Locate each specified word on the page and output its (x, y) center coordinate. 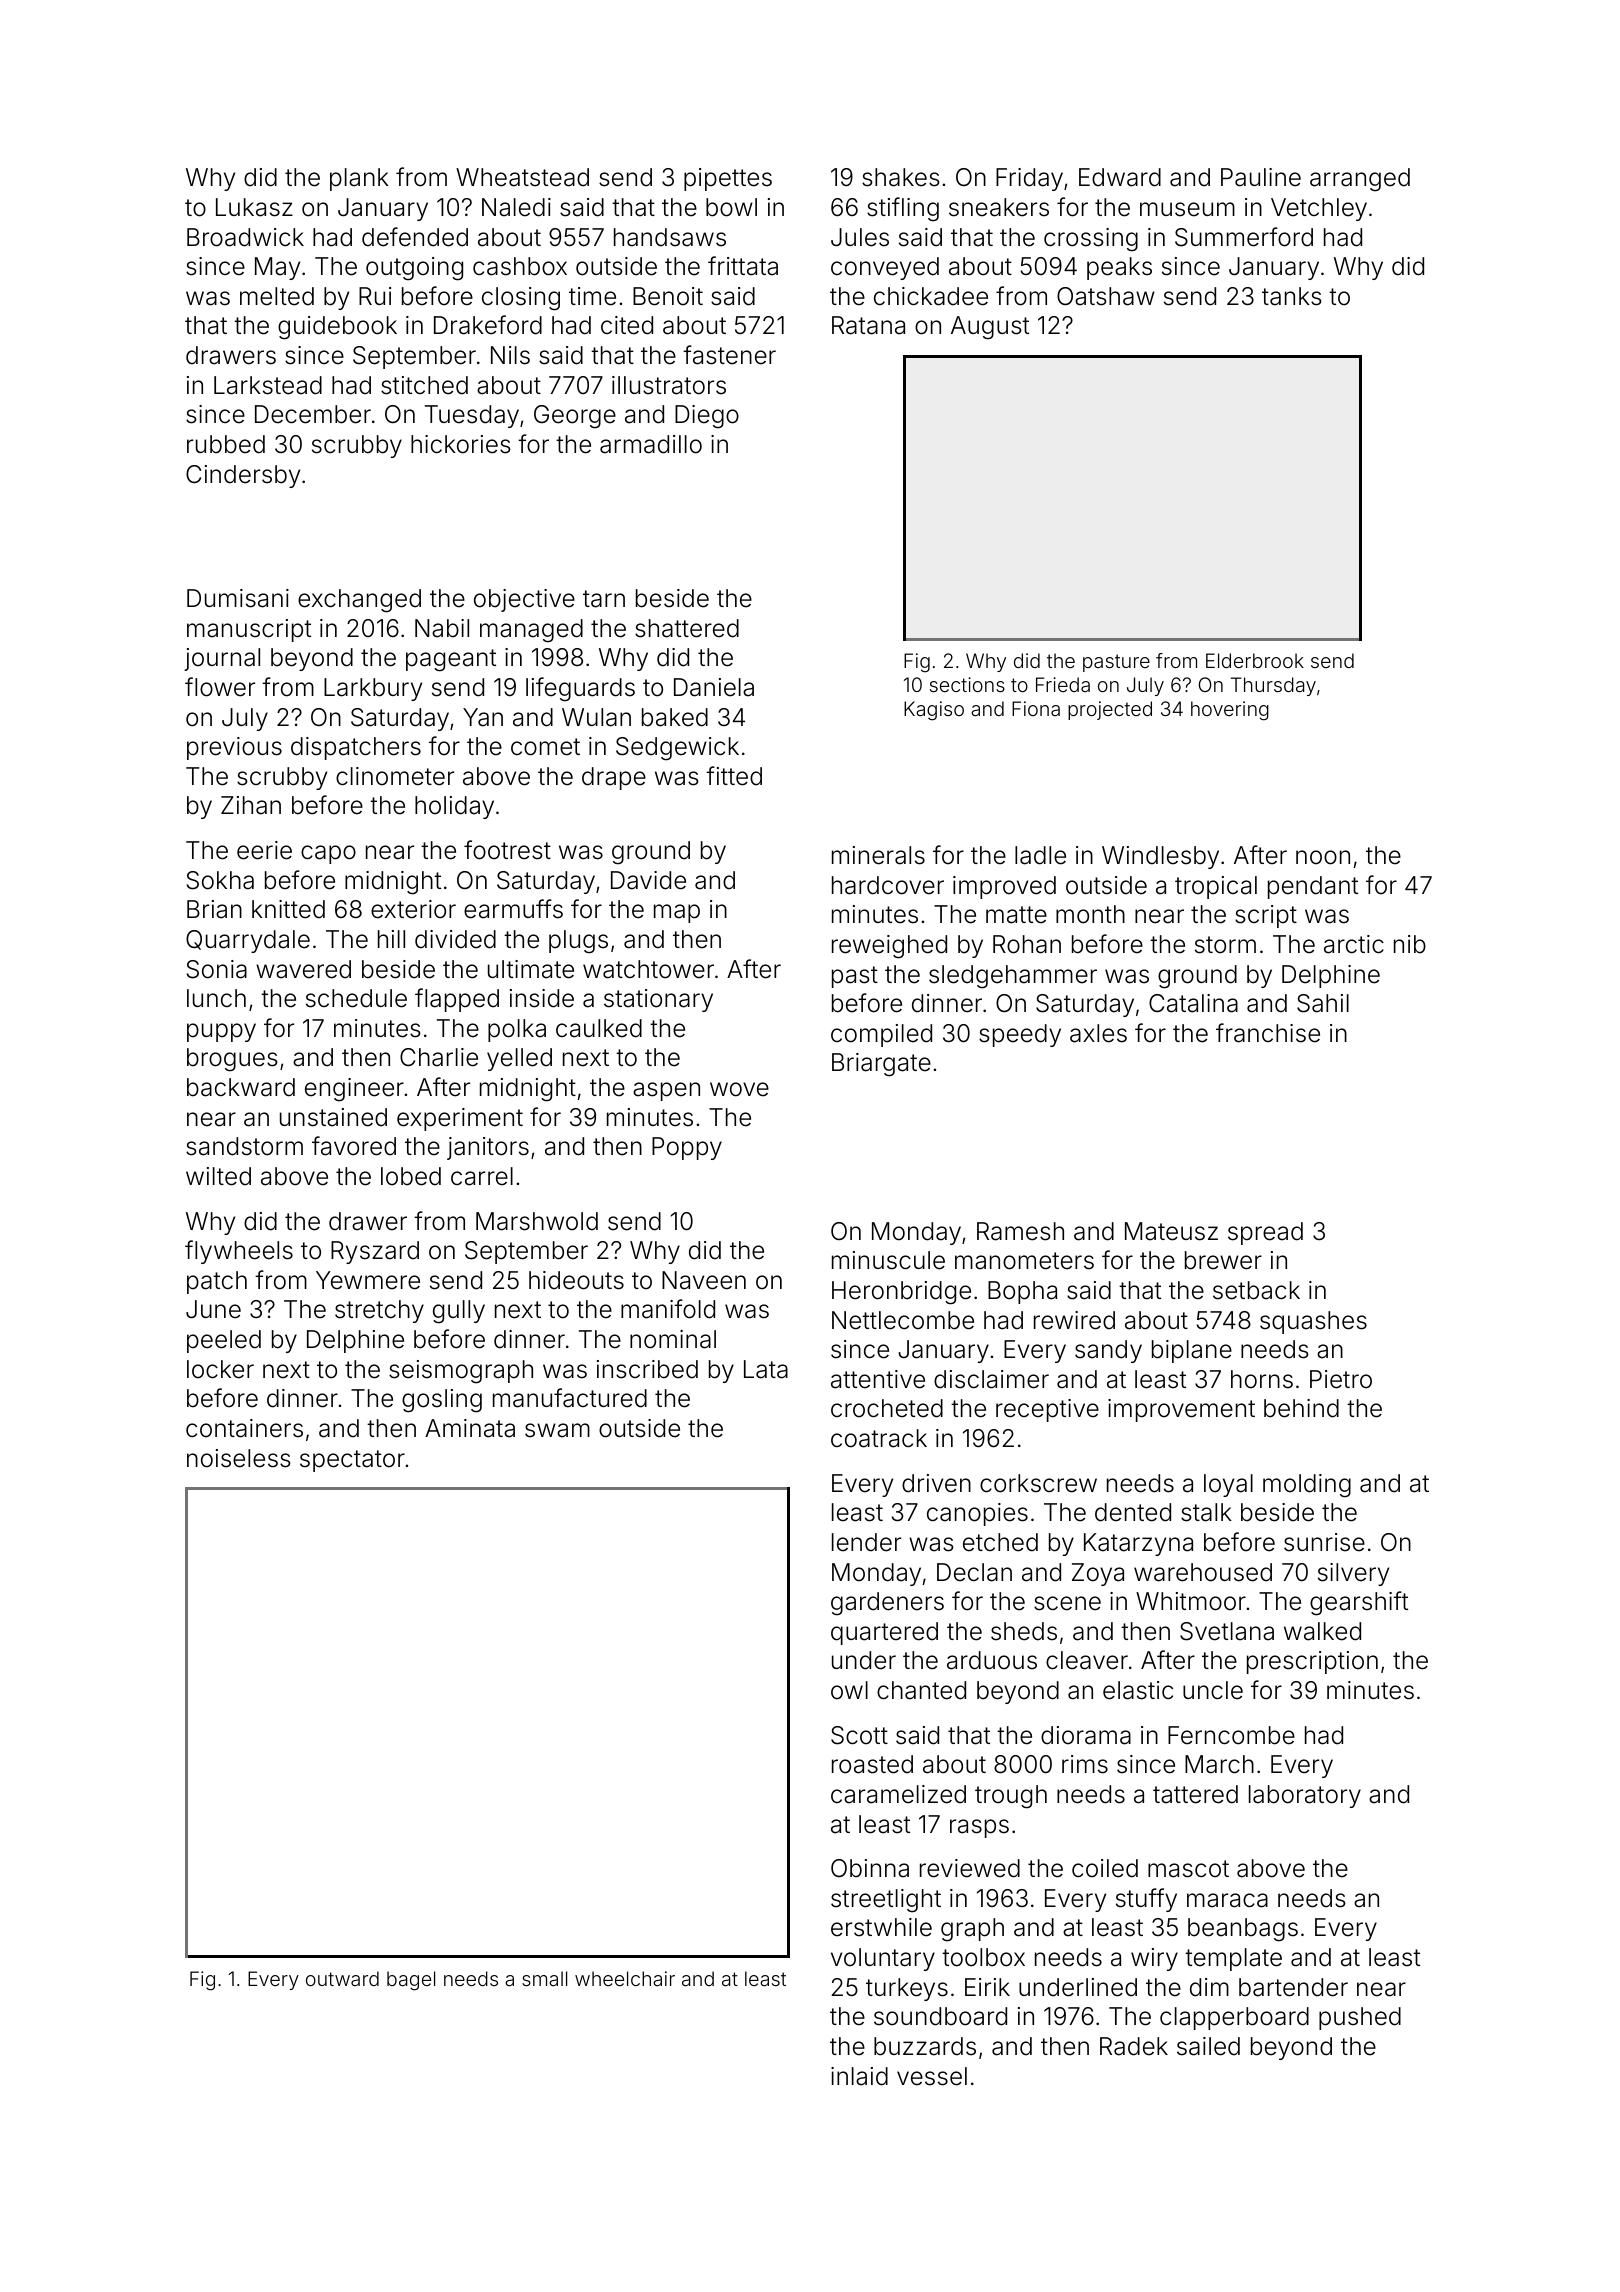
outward (342, 1978)
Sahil (1323, 1003)
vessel (932, 2076)
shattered (687, 628)
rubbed (226, 444)
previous (234, 748)
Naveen (704, 1280)
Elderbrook (1255, 660)
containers (244, 1428)
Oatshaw (1106, 296)
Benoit (668, 296)
